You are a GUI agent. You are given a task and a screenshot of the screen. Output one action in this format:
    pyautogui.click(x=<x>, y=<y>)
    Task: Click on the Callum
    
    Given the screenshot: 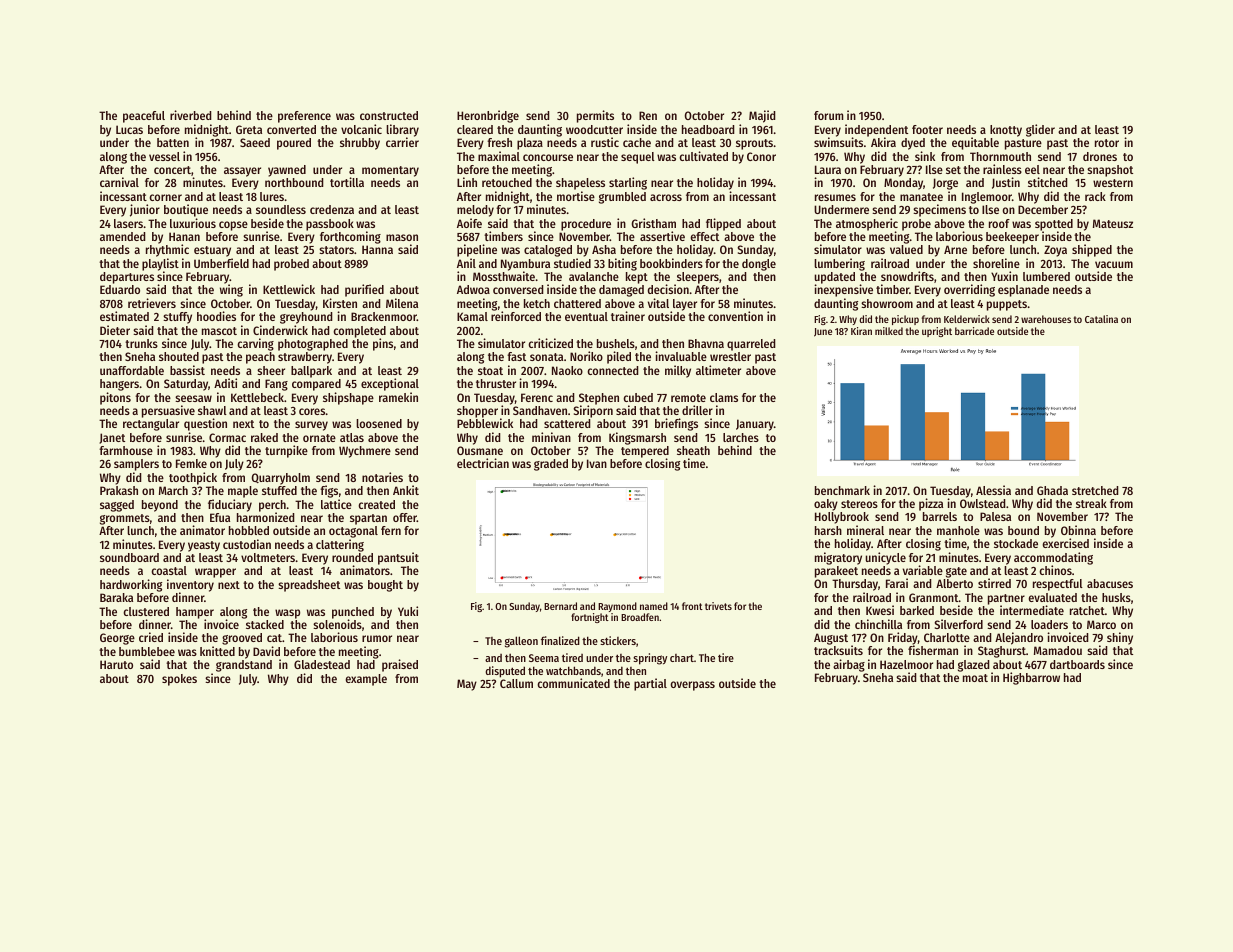 What is the action you would take?
    pyautogui.click(x=516, y=683)
